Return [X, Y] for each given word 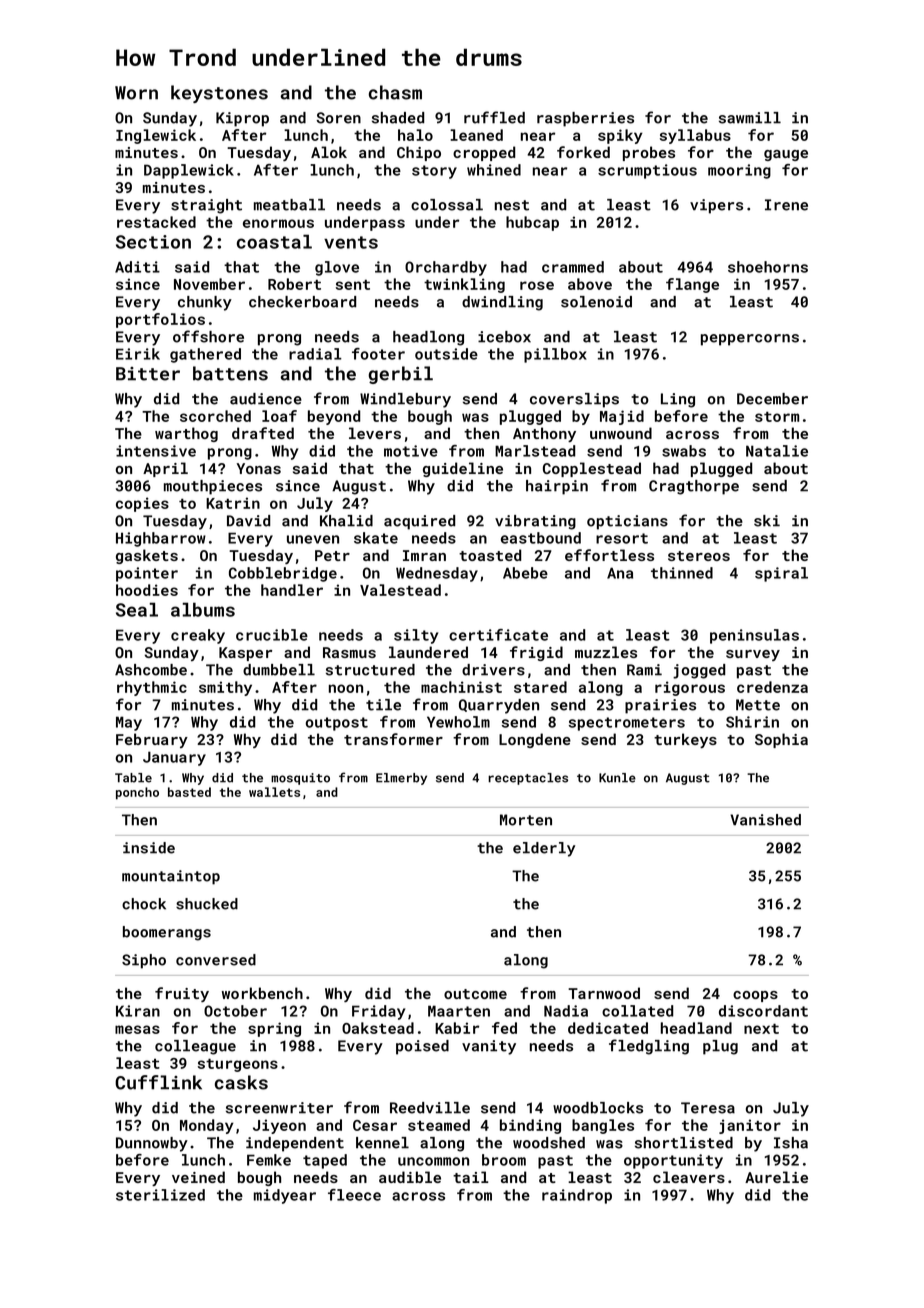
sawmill [750, 118]
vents [351, 242]
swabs [684, 451]
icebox [504, 337]
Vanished [765, 820]
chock [144, 904]
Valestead [400, 590]
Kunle [617, 778]
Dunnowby [152, 1144]
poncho [137, 793]
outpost [337, 724]
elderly [544, 849]
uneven [313, 539]
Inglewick [156, 136]
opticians [627, 522]
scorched [215, 416]
